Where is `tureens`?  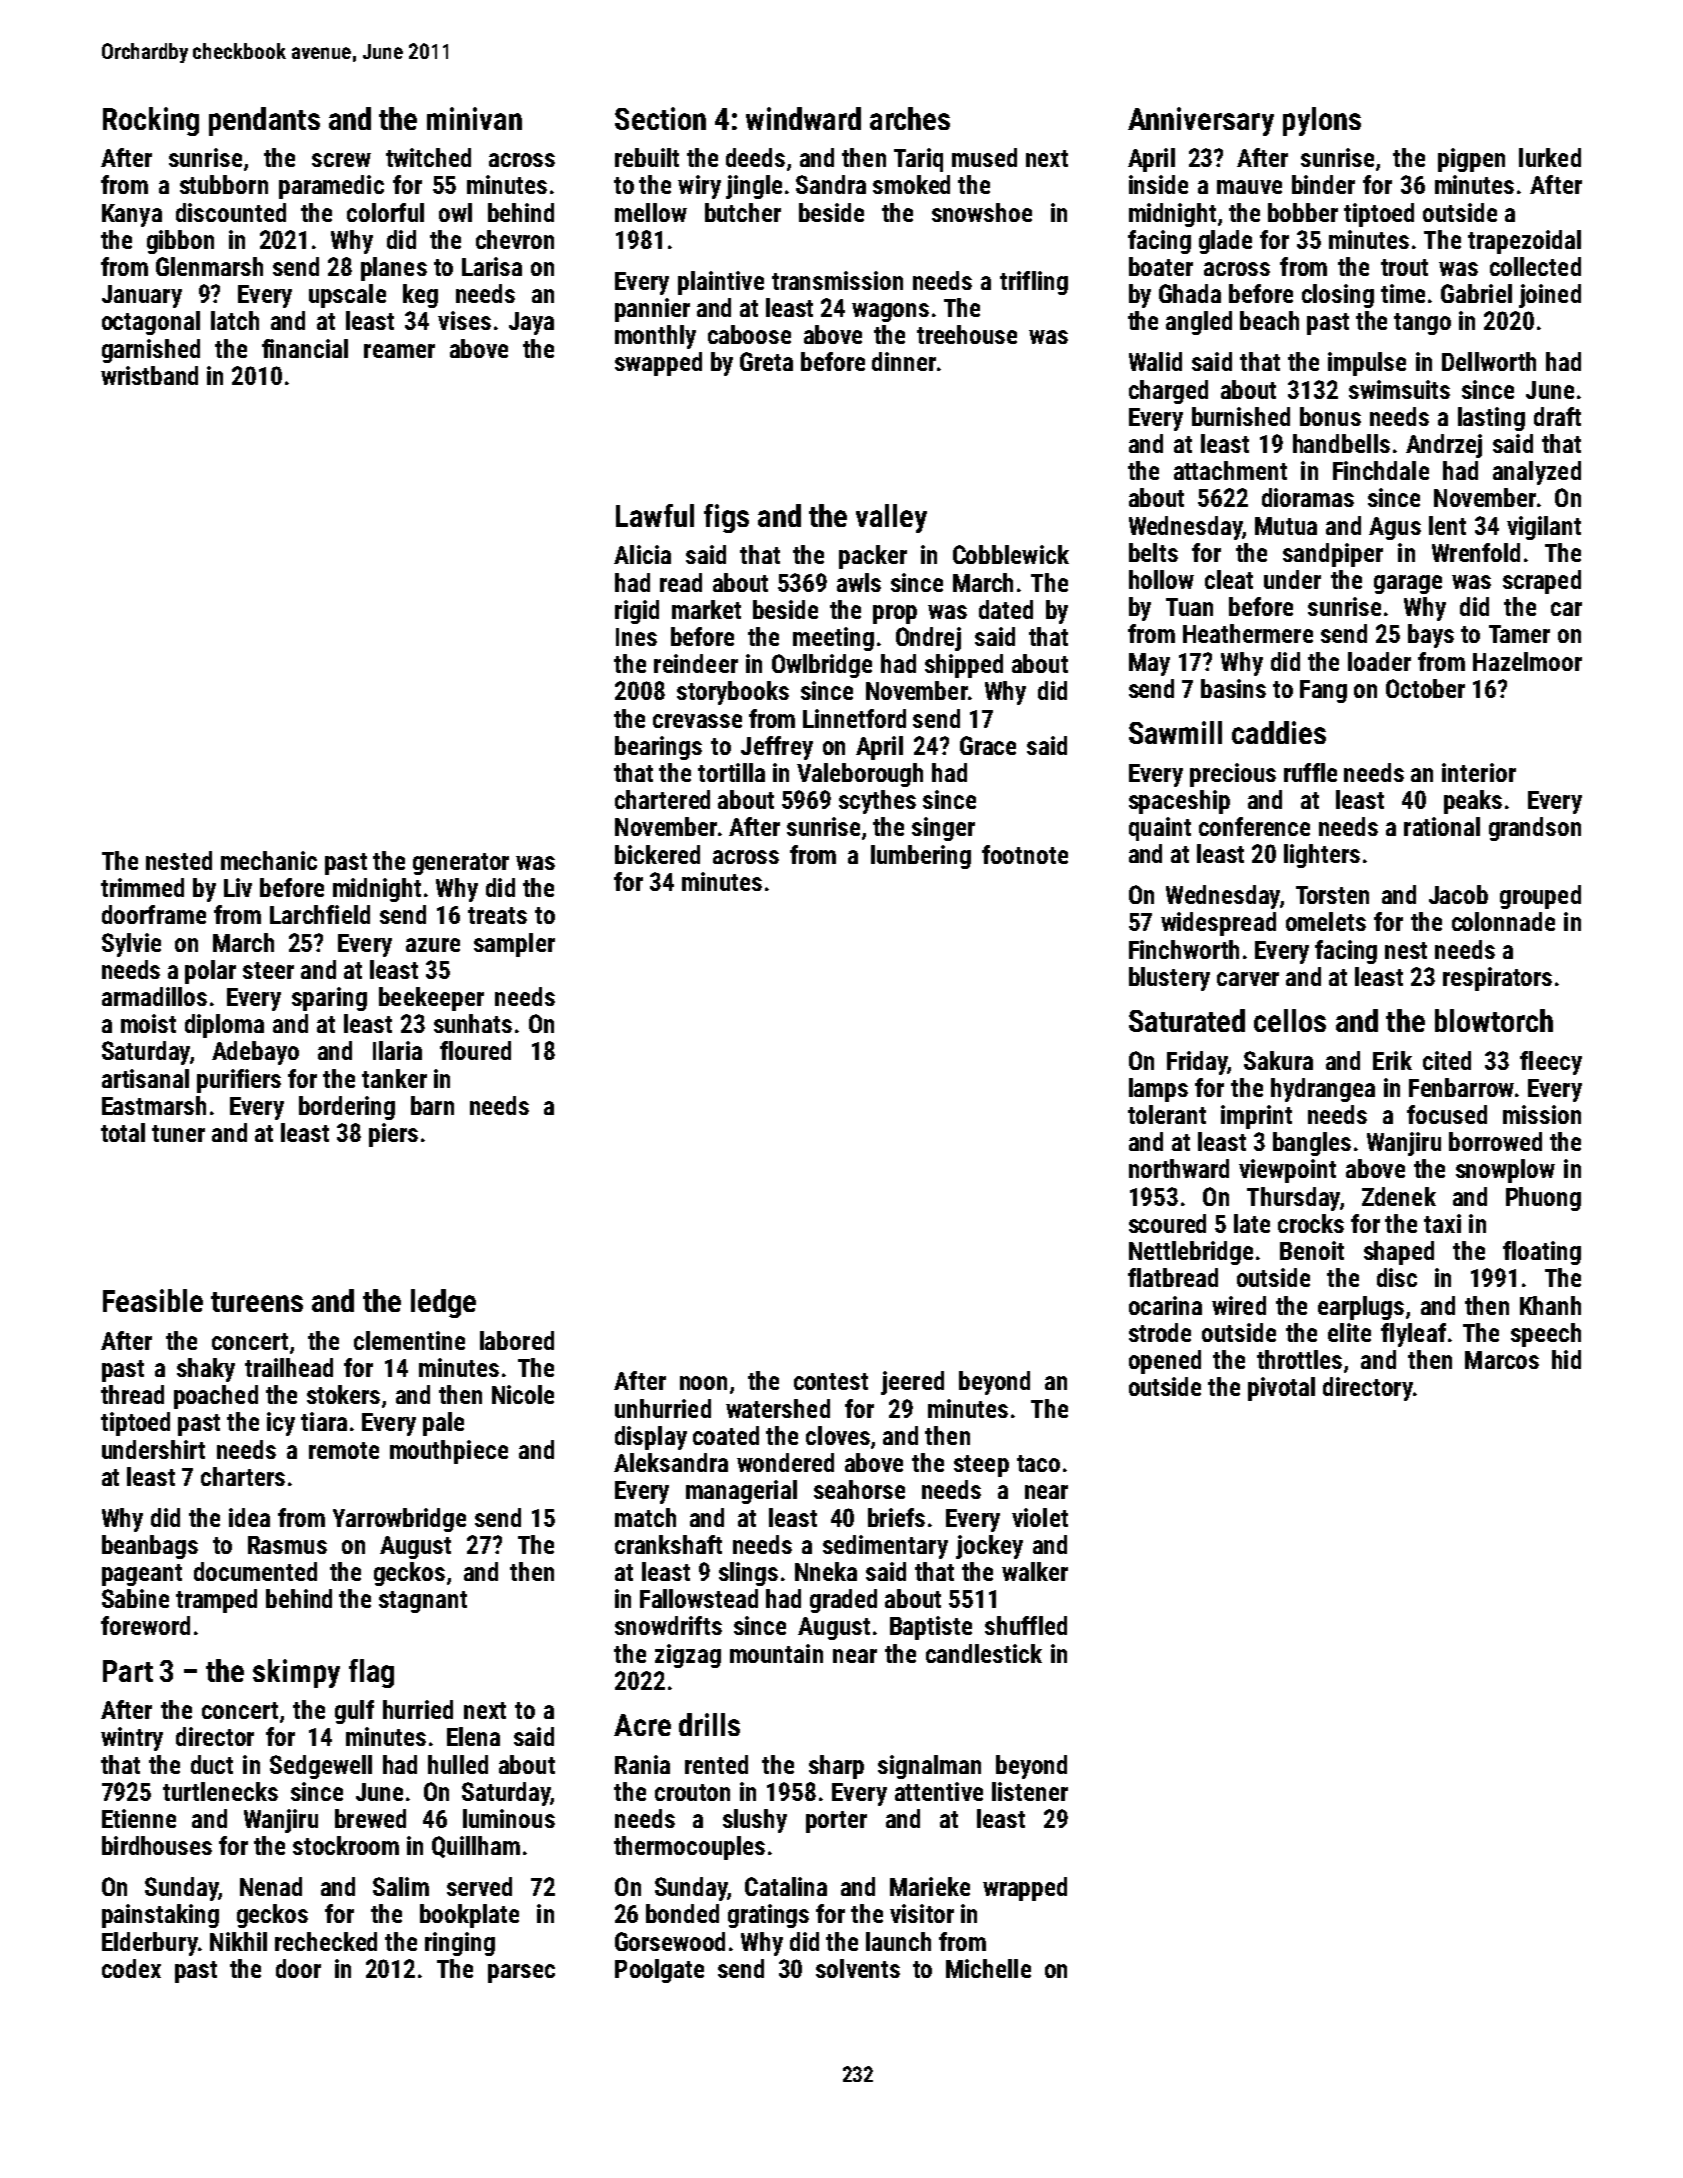
tureens is located at coordinates (257, 1302).
